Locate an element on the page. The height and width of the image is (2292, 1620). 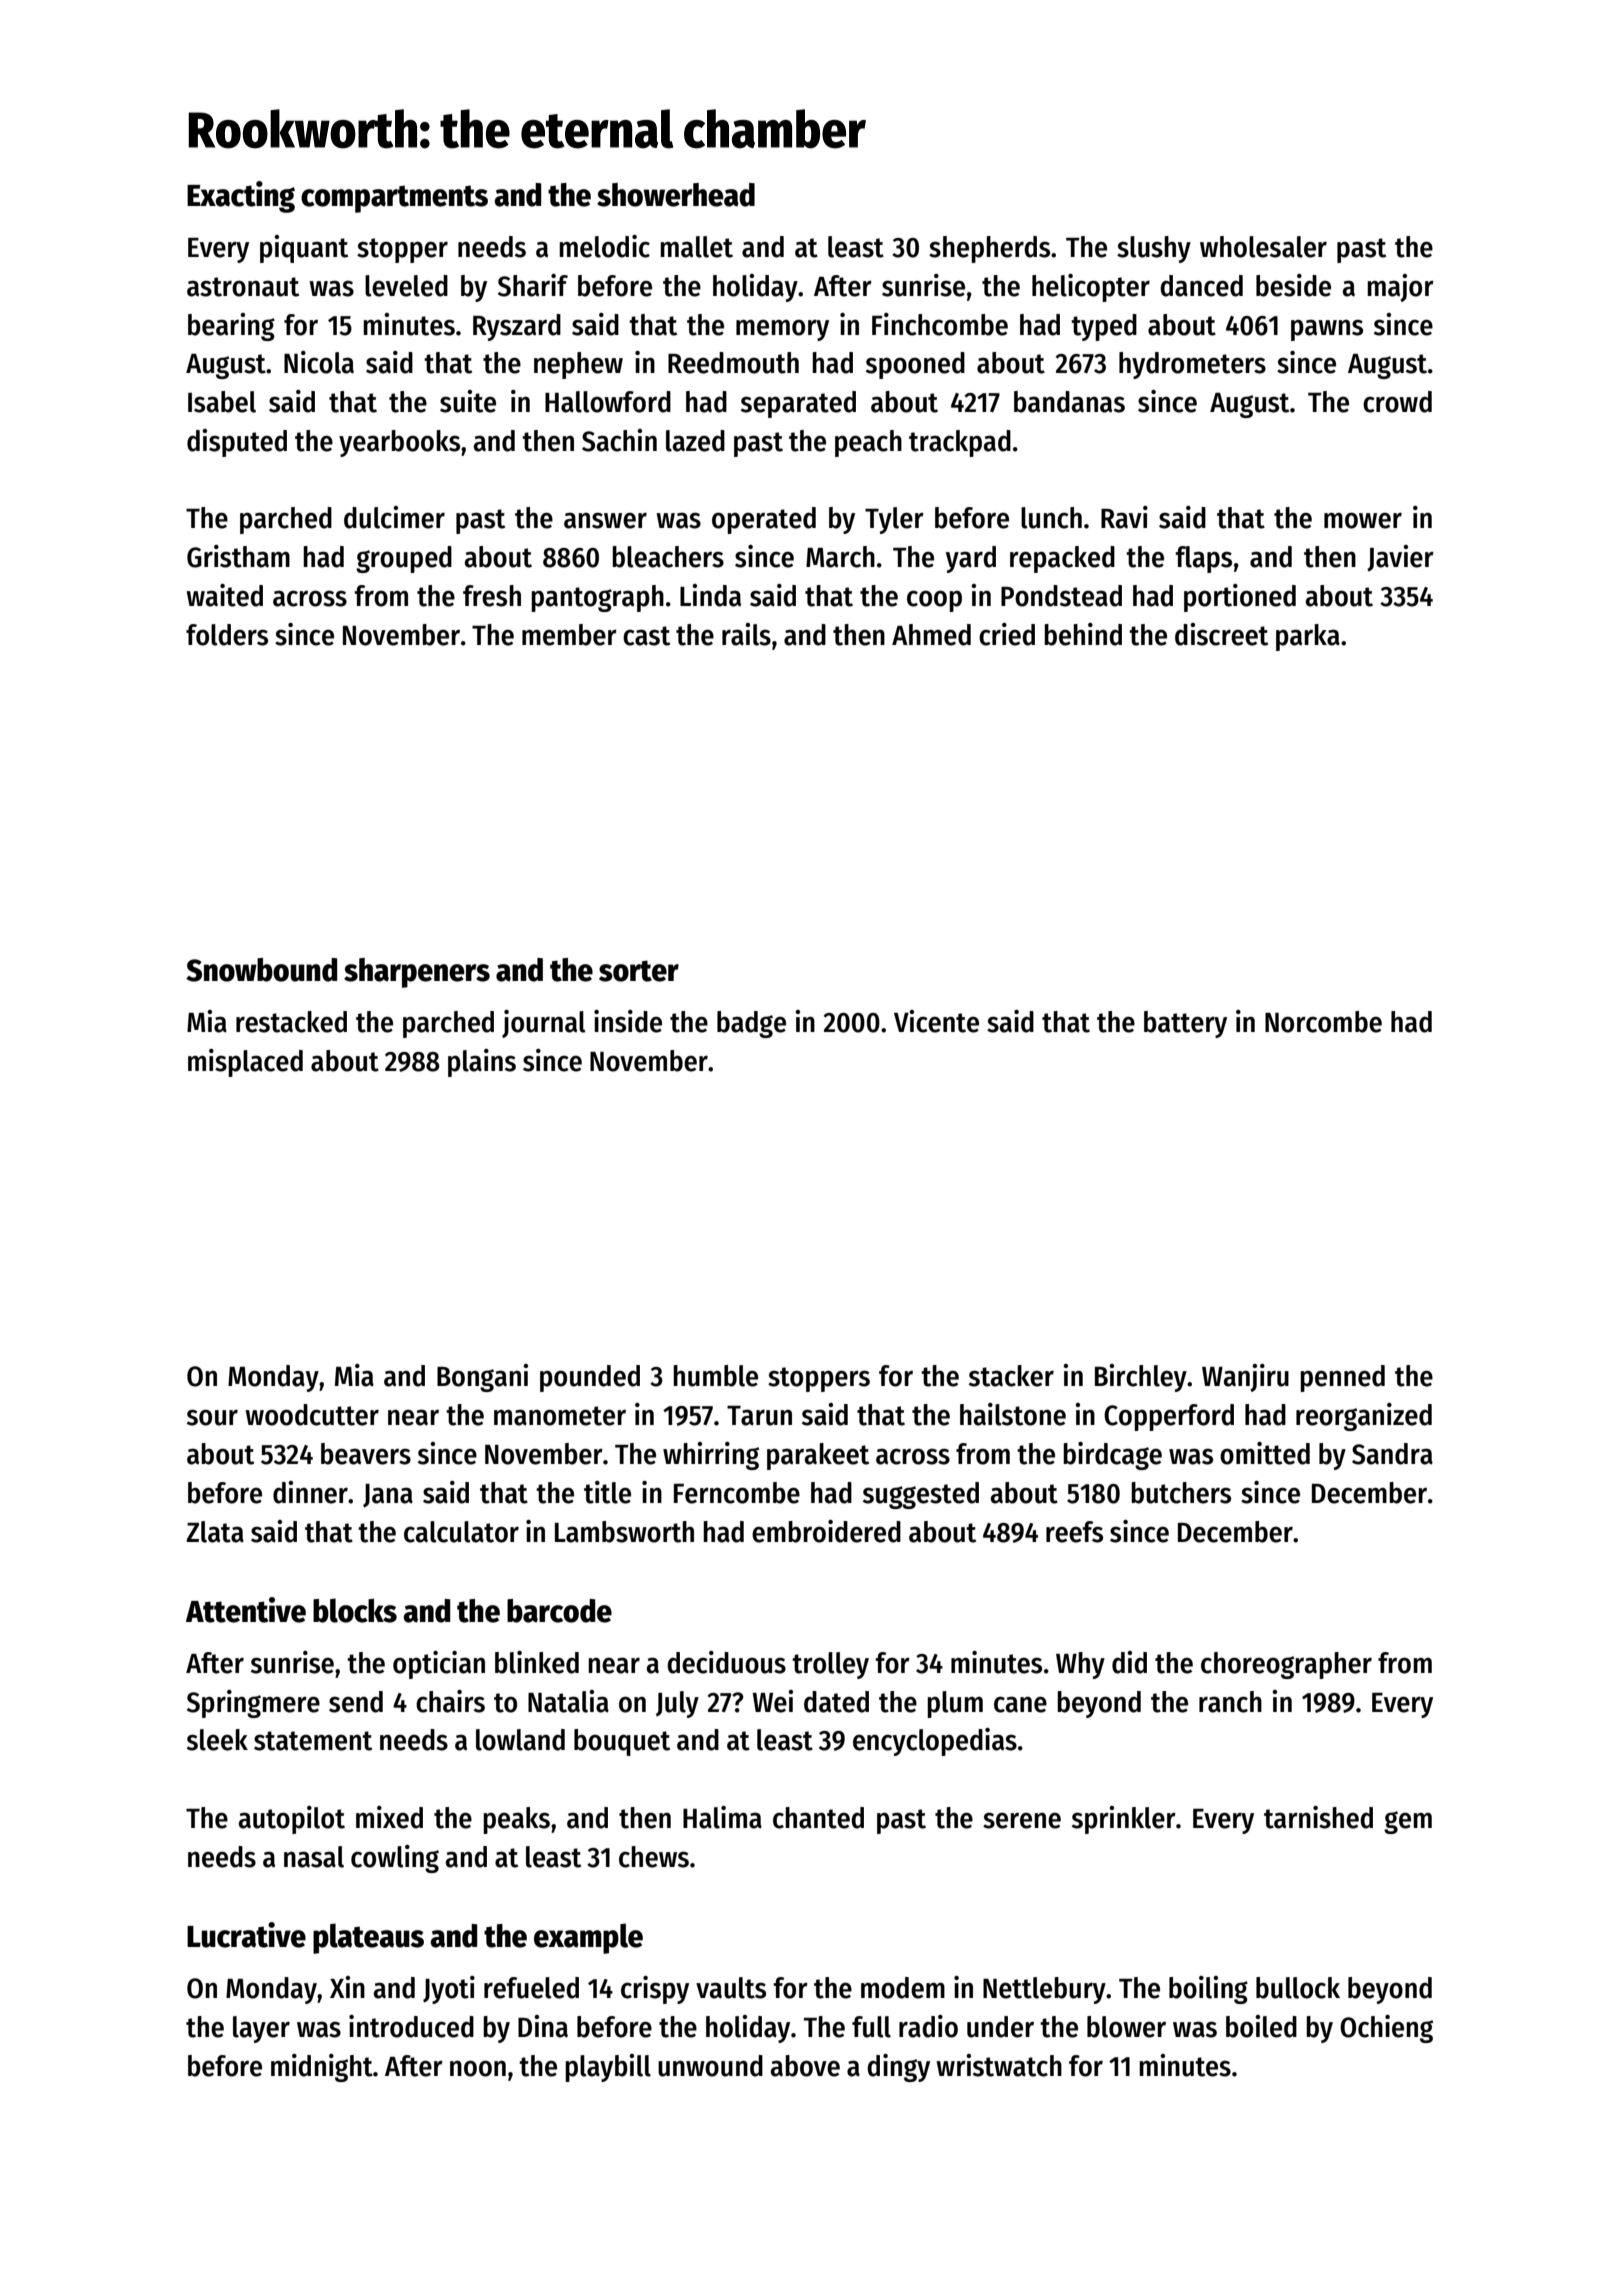
layer is located at coordinates (261, 2029).
